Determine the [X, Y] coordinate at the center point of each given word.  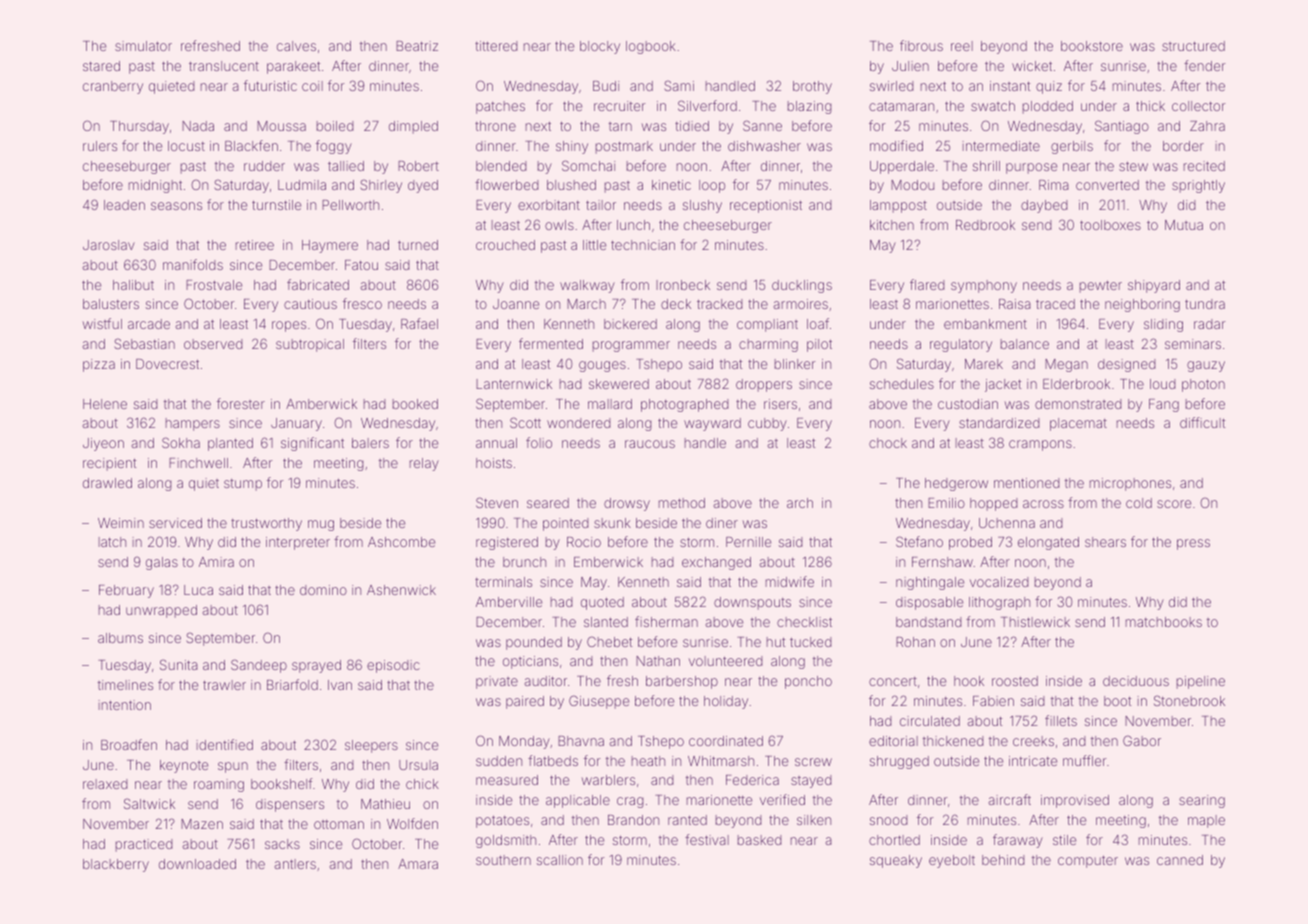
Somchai [588, 165]
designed [1127, 365]
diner [722, 523]
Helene [105, 404]
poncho [808, 682]
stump [243, 485]
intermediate [1001, 146]
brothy [812, 87]
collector [1199, 106]
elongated [1048, 543]
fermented [551, 343]
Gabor [1142, 740]
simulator [143, 46]
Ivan [340, 685]
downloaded [197, 864]
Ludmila [302, 185]
